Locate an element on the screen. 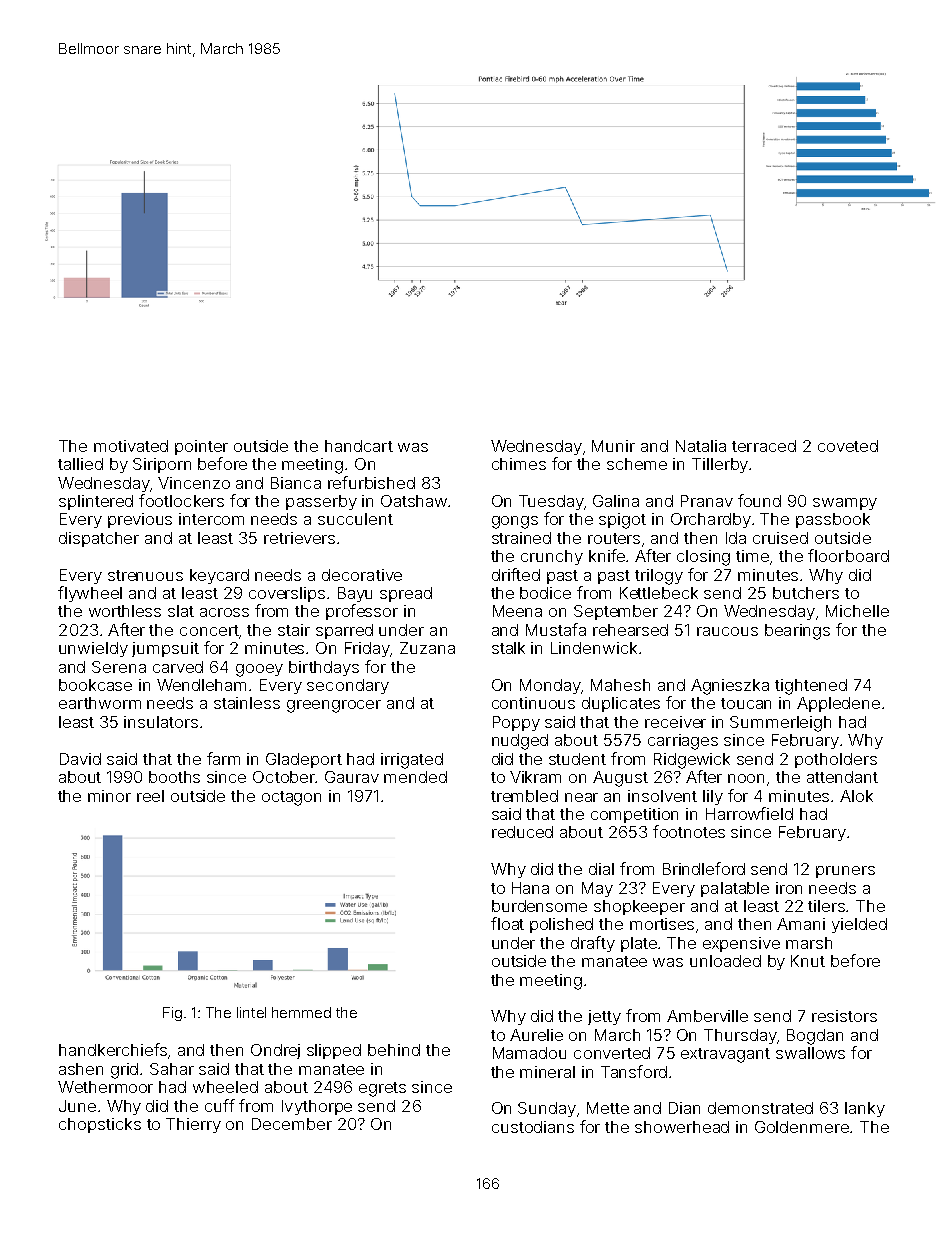 The image size is (952, 1233). wheeled is located at coordinates (225, 1087).
